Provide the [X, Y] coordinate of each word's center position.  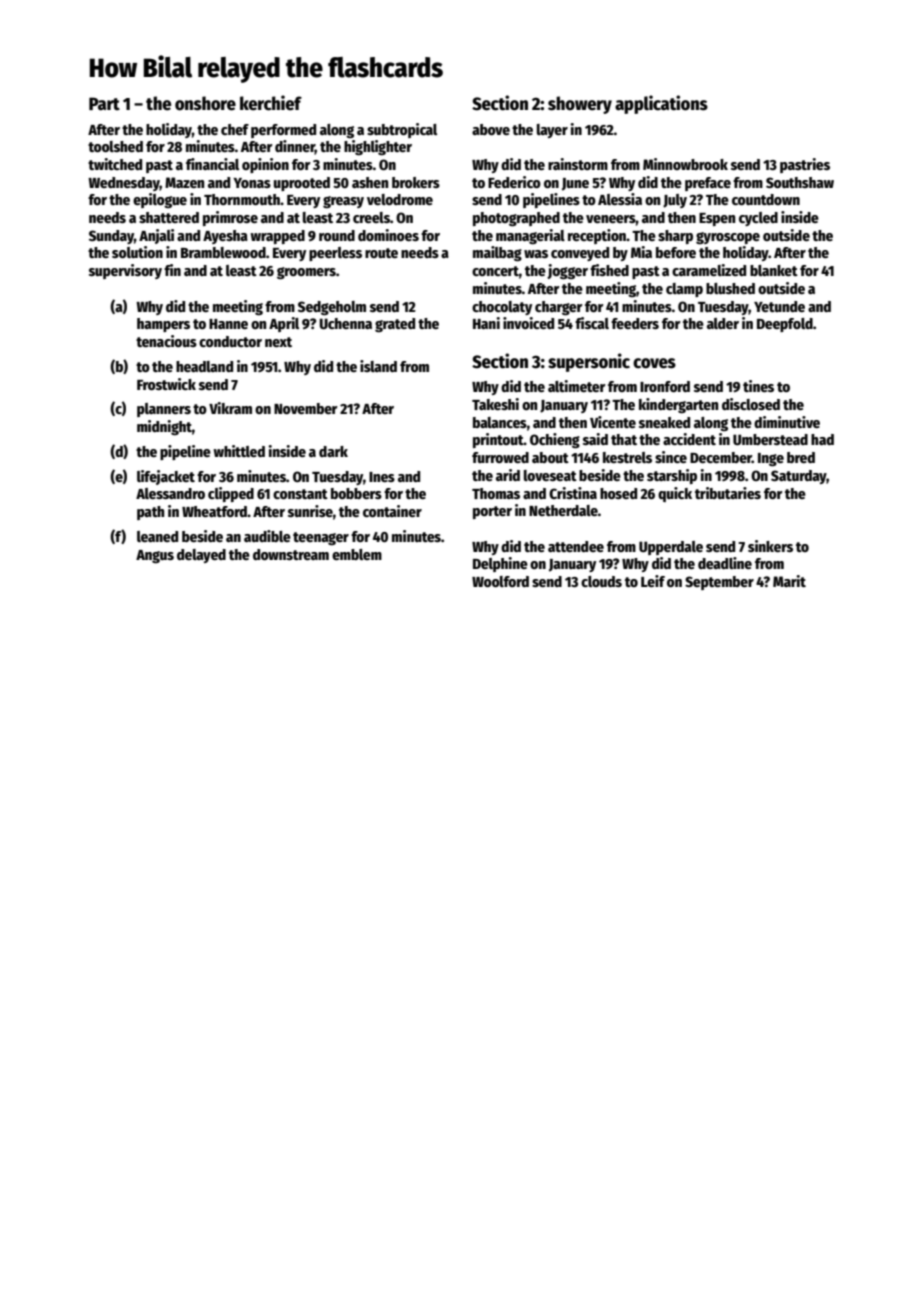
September [719, 583]
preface [708, 184]
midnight [164, 427]
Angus [155, 556]
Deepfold [785, 325]
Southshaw [800, 182]
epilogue [160, 200]
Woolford [500, 581]
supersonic [589, 362]
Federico [514, 182]
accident [689, 439]
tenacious [166, 341]
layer [552, 131]
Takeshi [495, 404]
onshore [205, 103]
